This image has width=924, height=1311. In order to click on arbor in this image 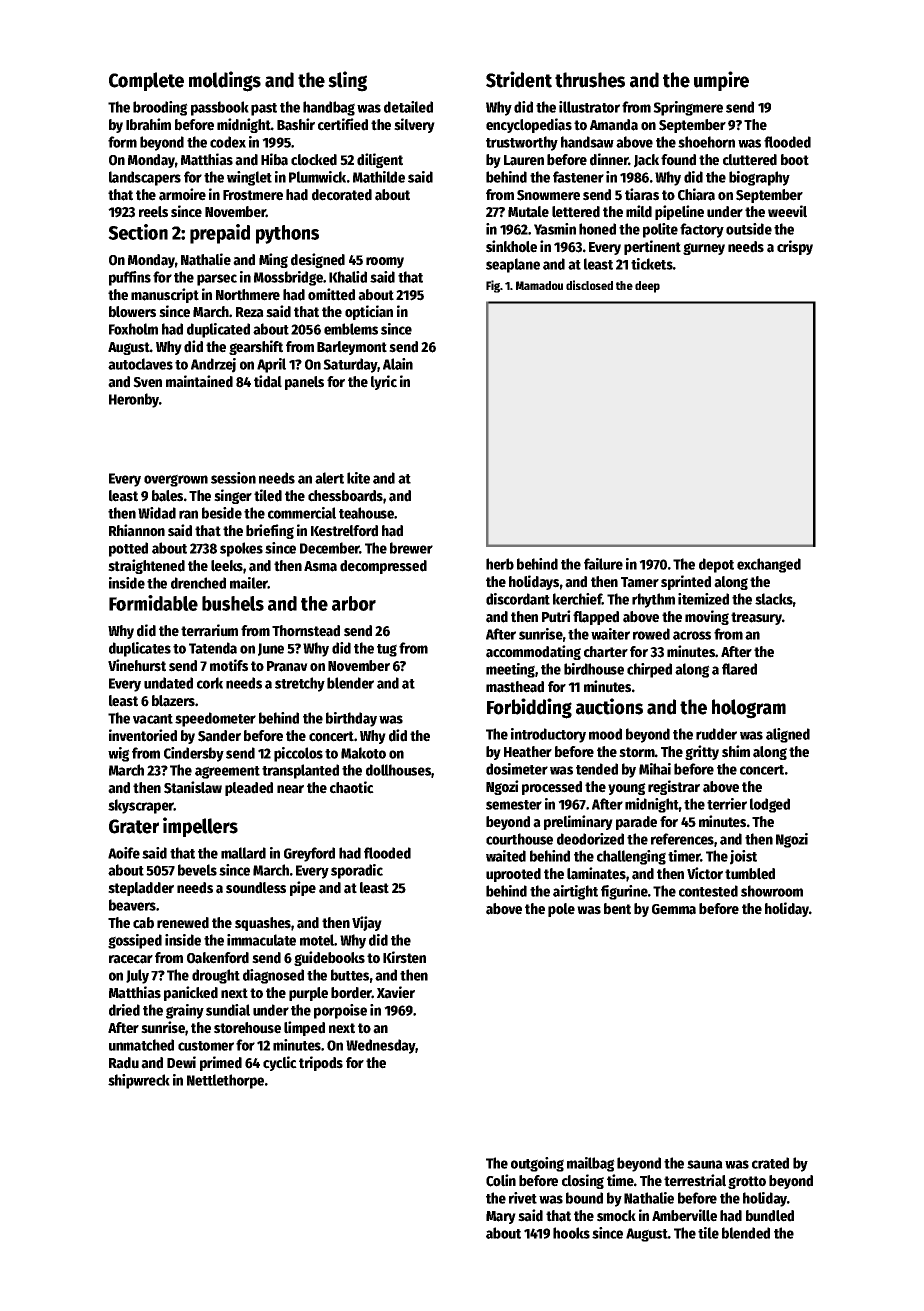, I will do `click(354, 603)`.
